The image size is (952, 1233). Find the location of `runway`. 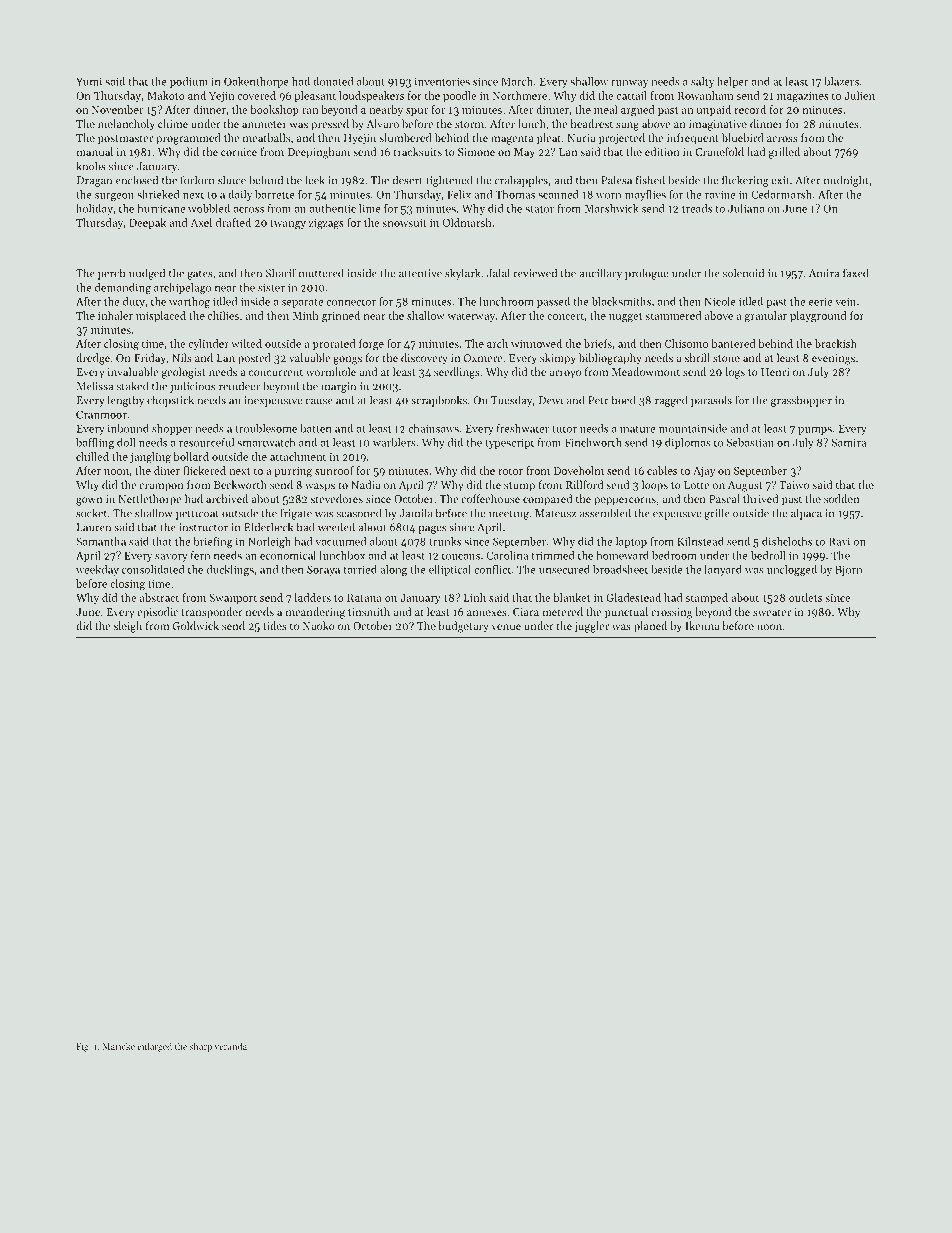

runway is located at coordinates (629, 84).
